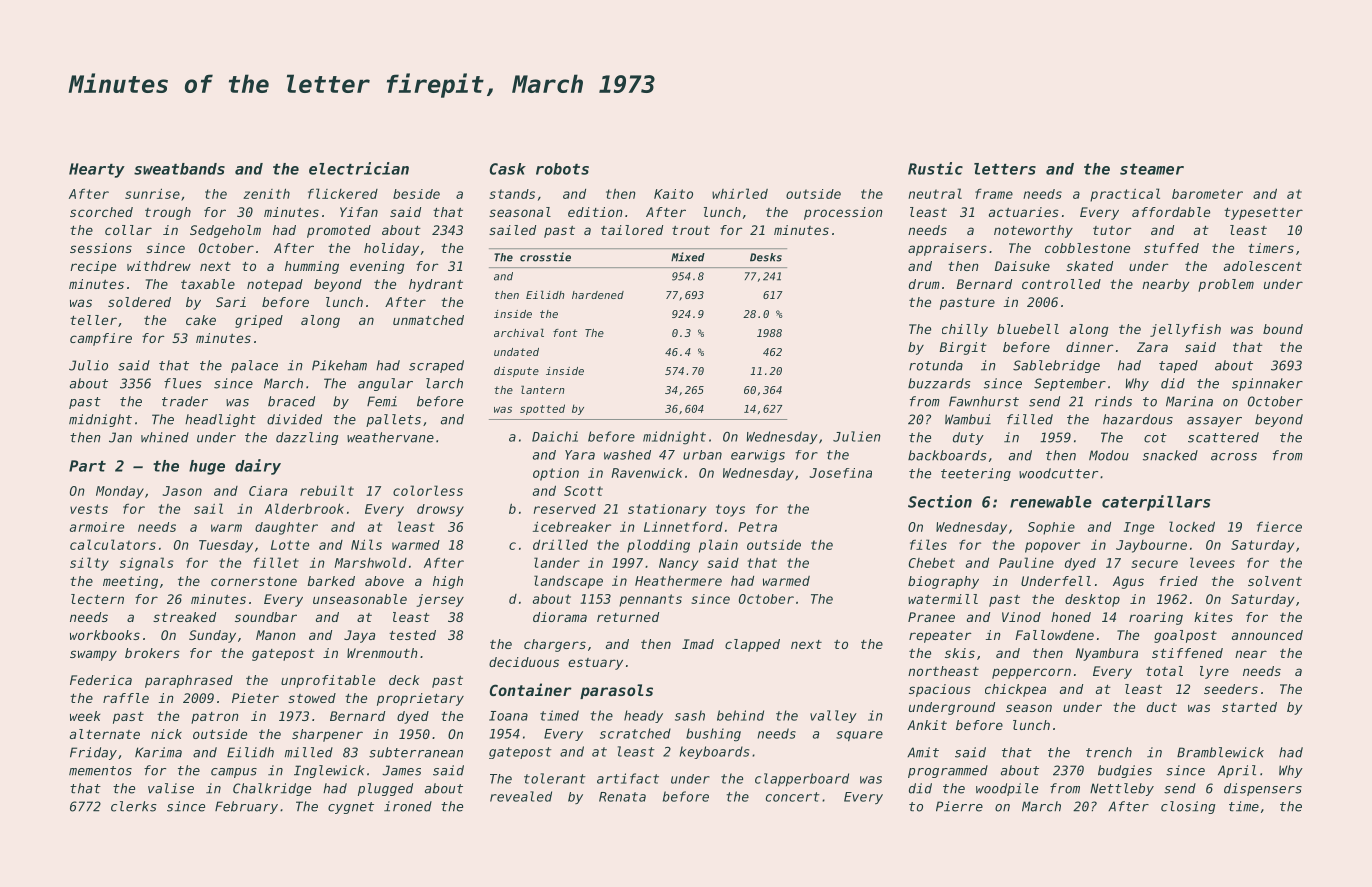 The height and width of the document is (887, 1372). I want to click on Daichi, so click(555, 436).
